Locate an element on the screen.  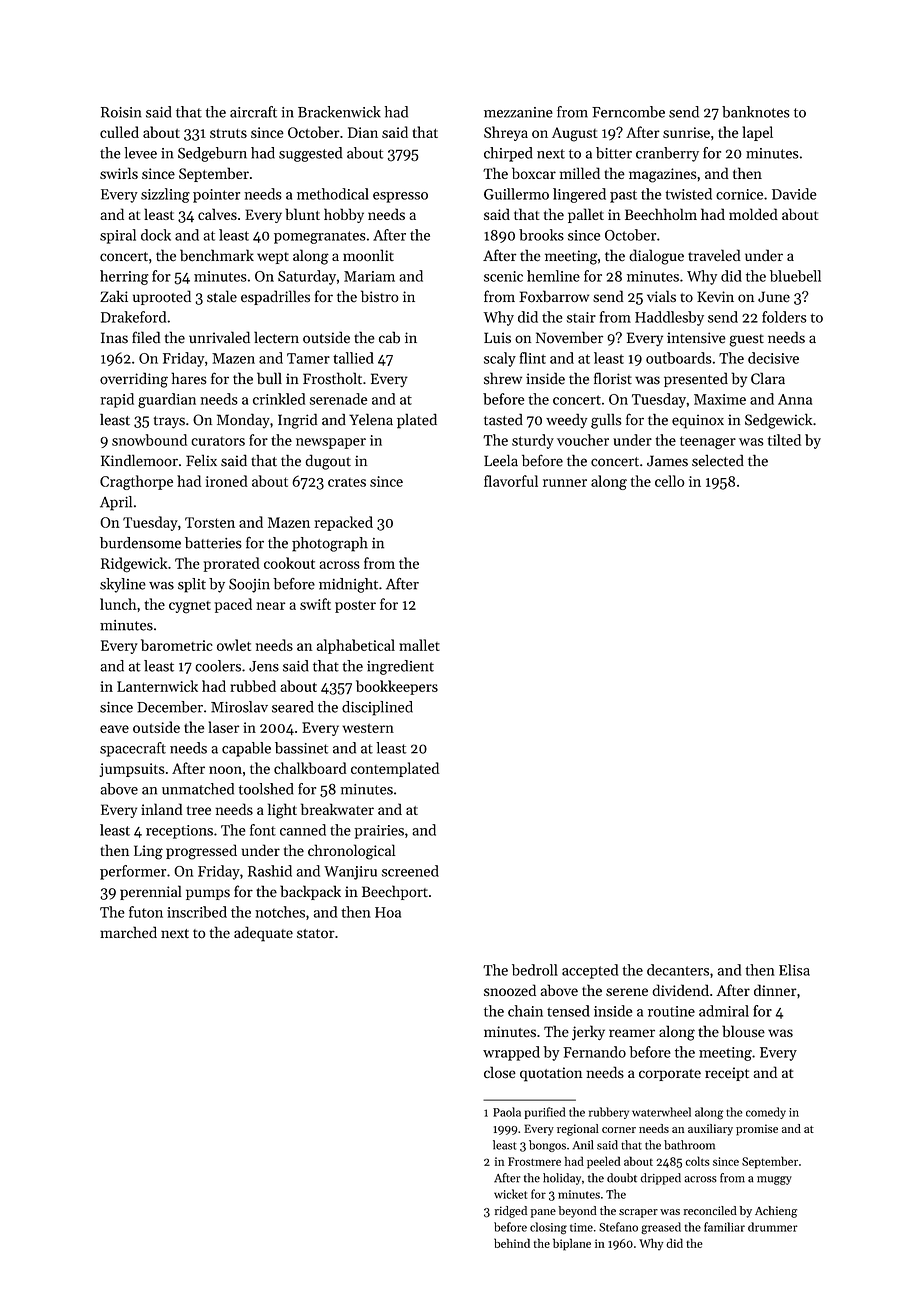
jumpsuits is located at coordinates (132, 770).
